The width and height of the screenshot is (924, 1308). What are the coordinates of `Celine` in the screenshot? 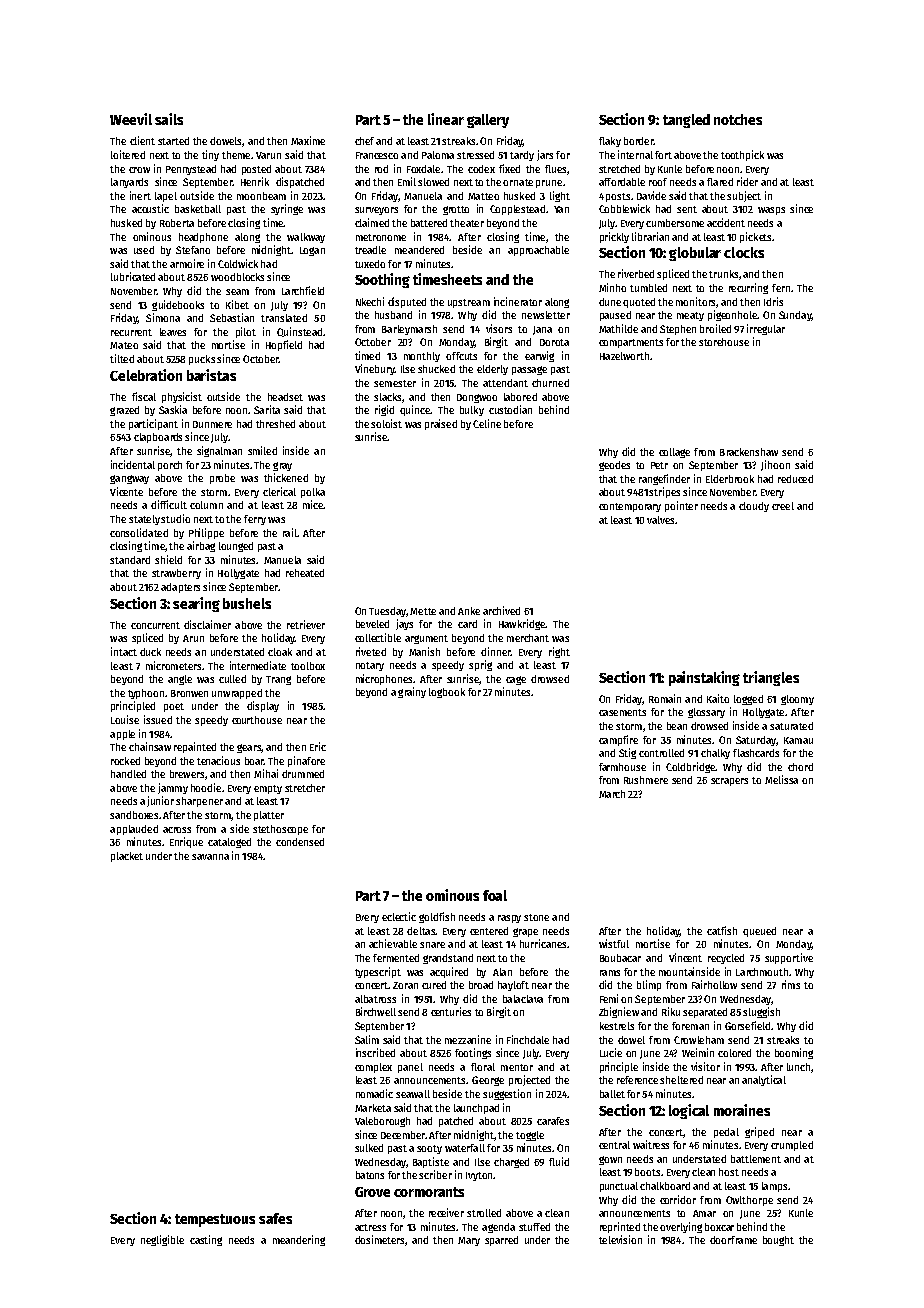 It's located at (487, 423).
